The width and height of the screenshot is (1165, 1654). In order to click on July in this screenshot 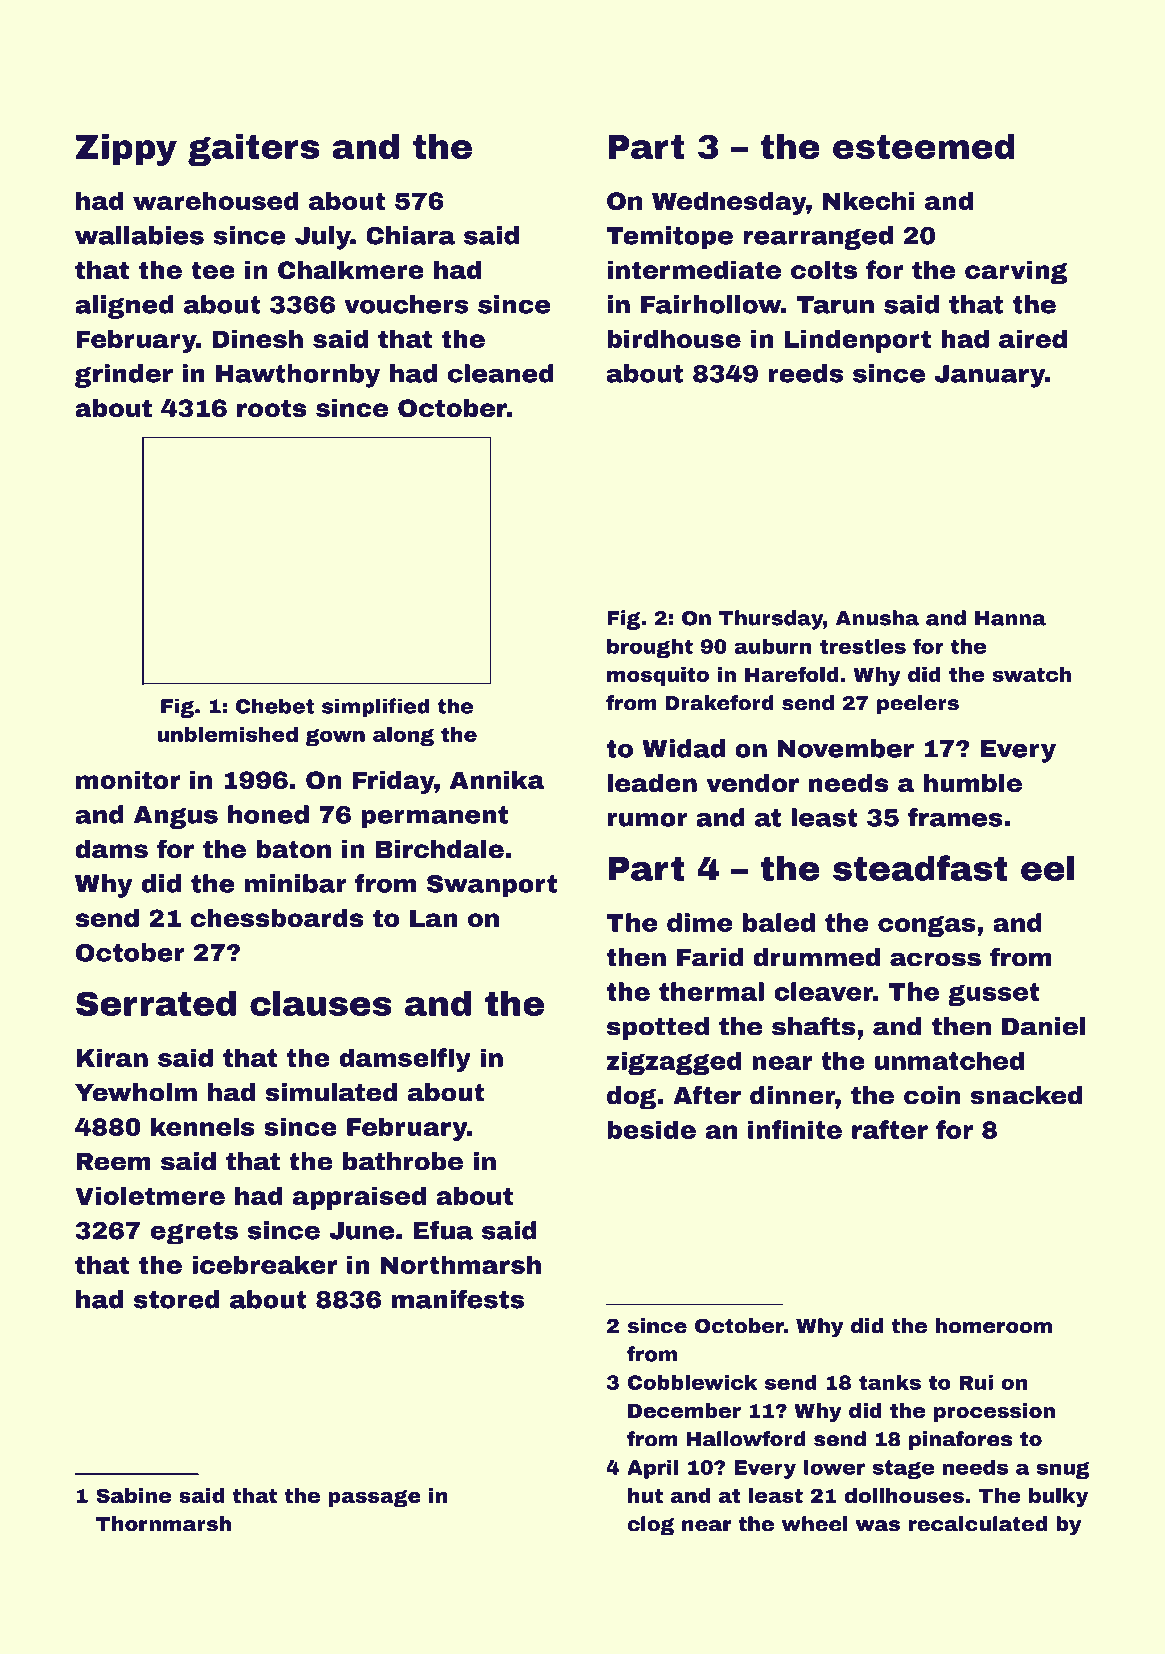, I will do `click(323, 238)`.
